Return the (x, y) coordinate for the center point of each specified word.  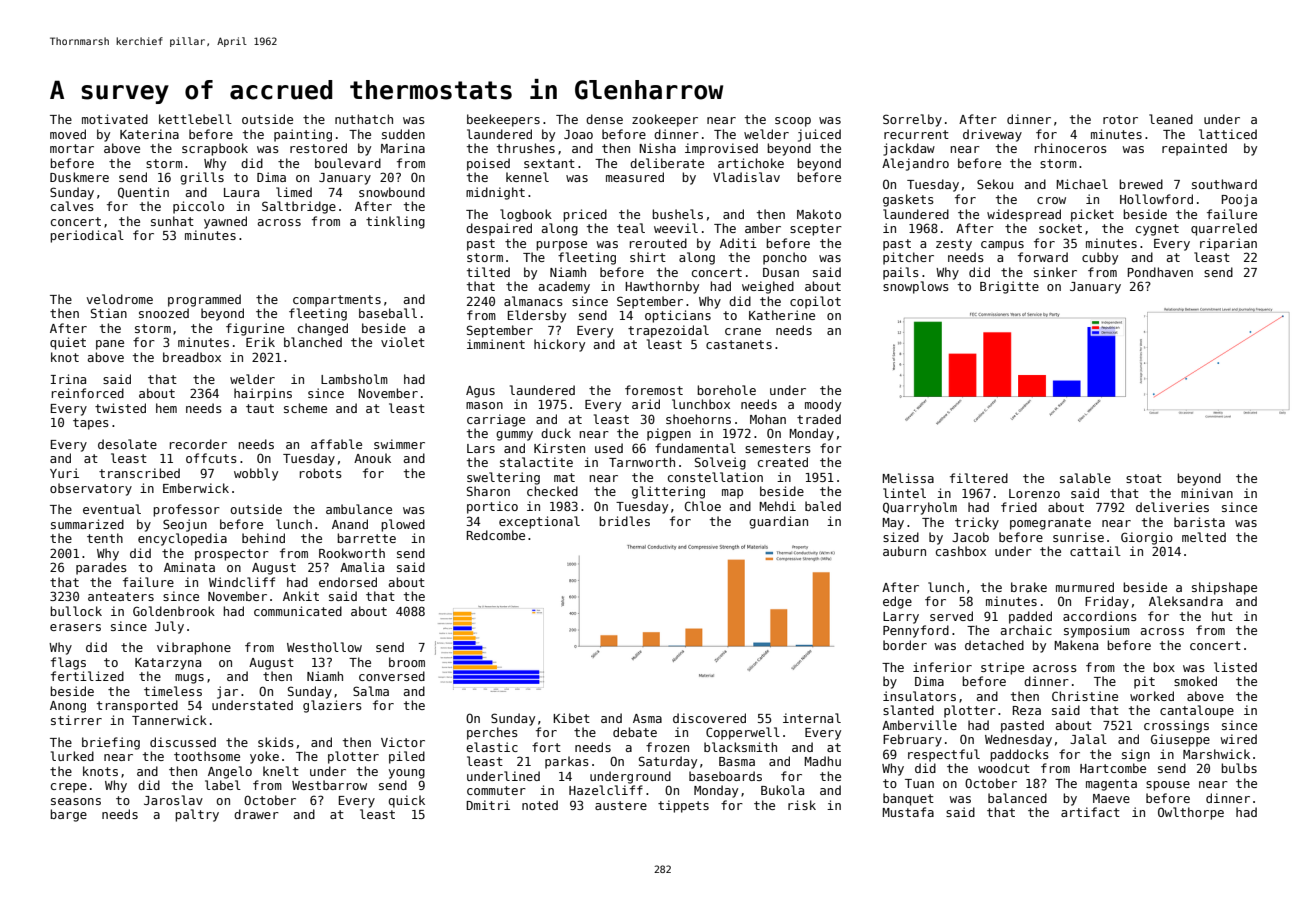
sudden (403, 134)
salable (1085, 478)
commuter (496, 790)
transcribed (139, 473)
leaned (1171, 119)
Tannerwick (169, 720)
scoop (793, 122)
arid (646, 404)
